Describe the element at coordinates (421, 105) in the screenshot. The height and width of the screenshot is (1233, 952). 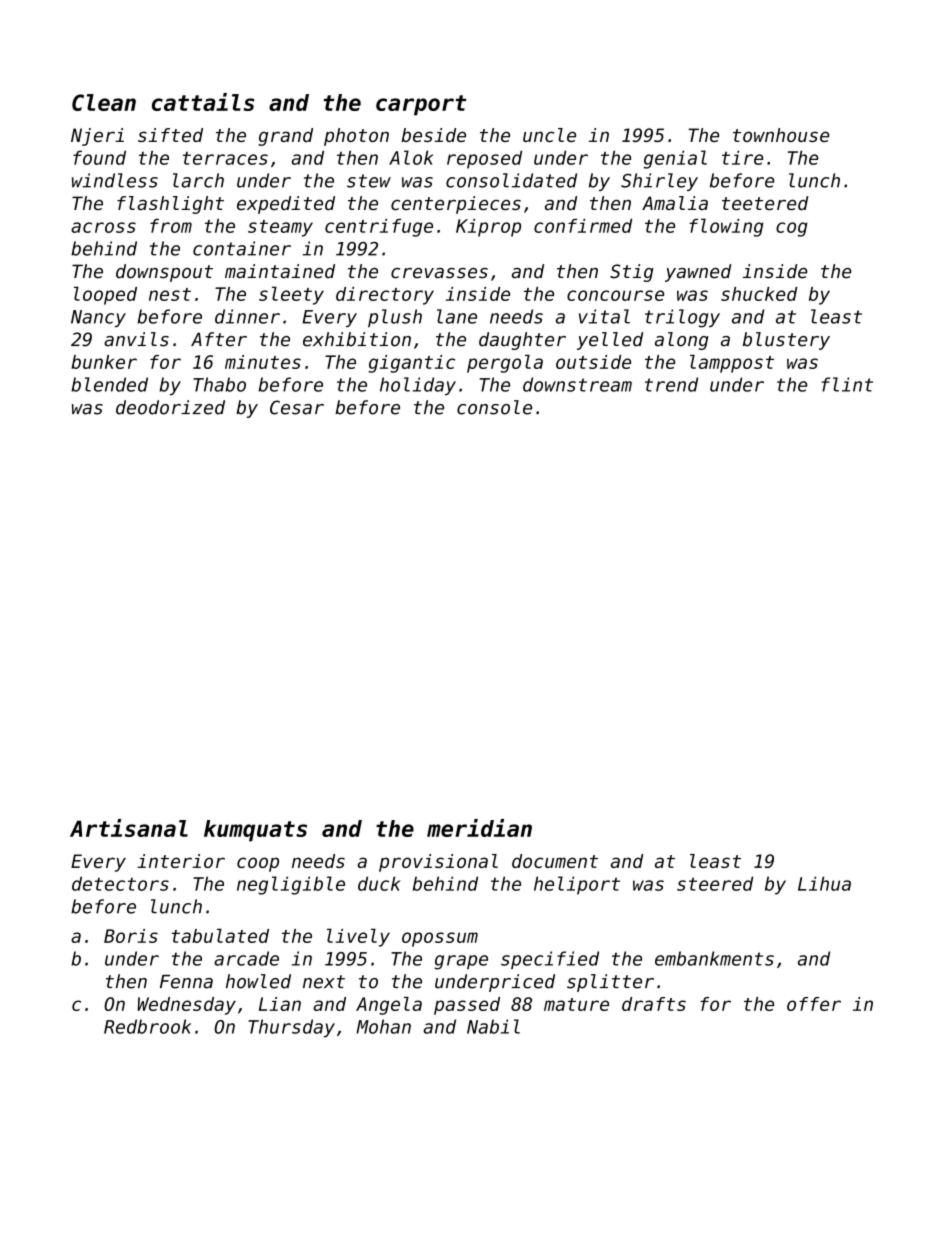
I see `carport` at that location.
